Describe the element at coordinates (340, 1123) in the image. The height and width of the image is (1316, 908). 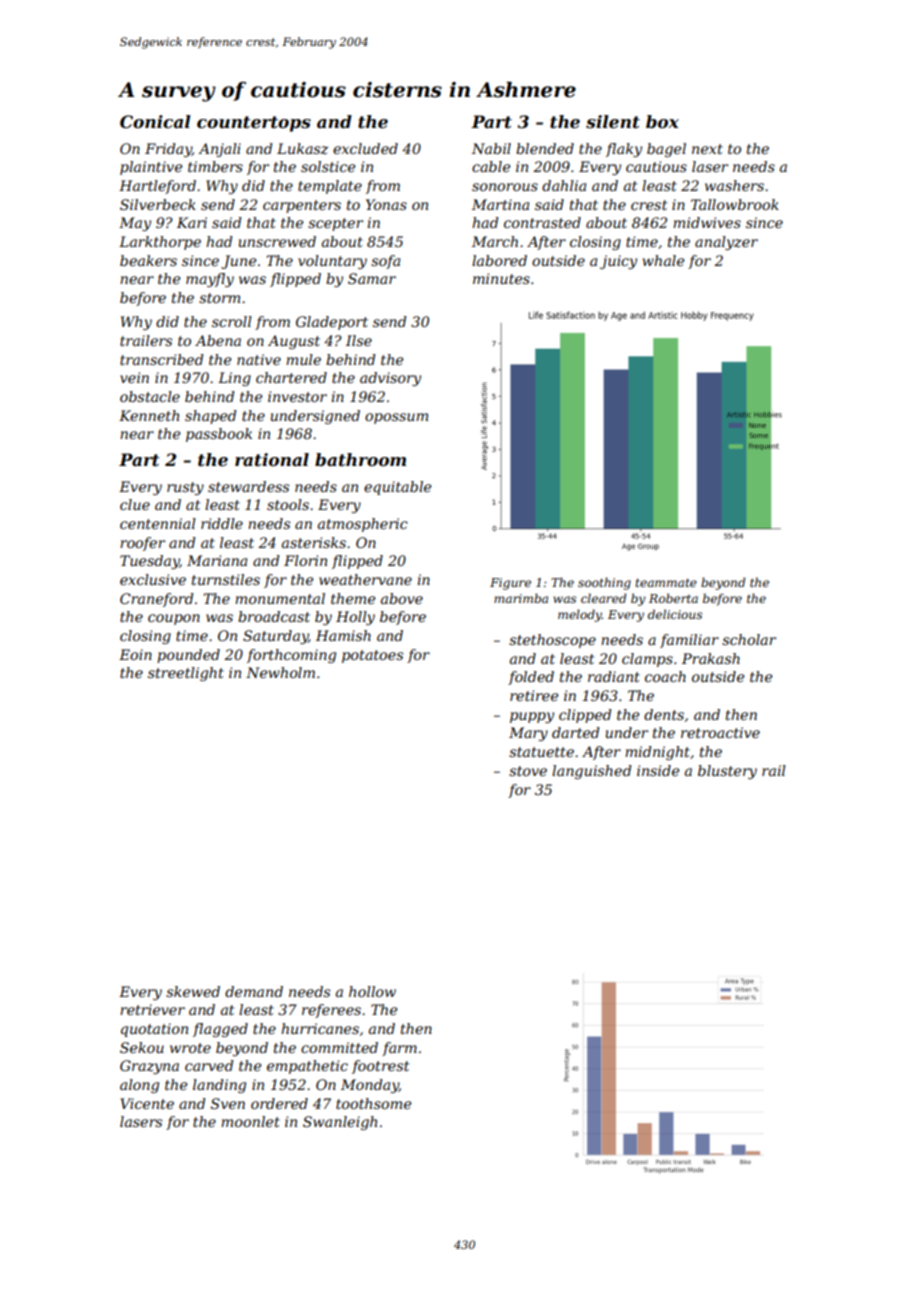
I see `Swanleigh` at that location.
